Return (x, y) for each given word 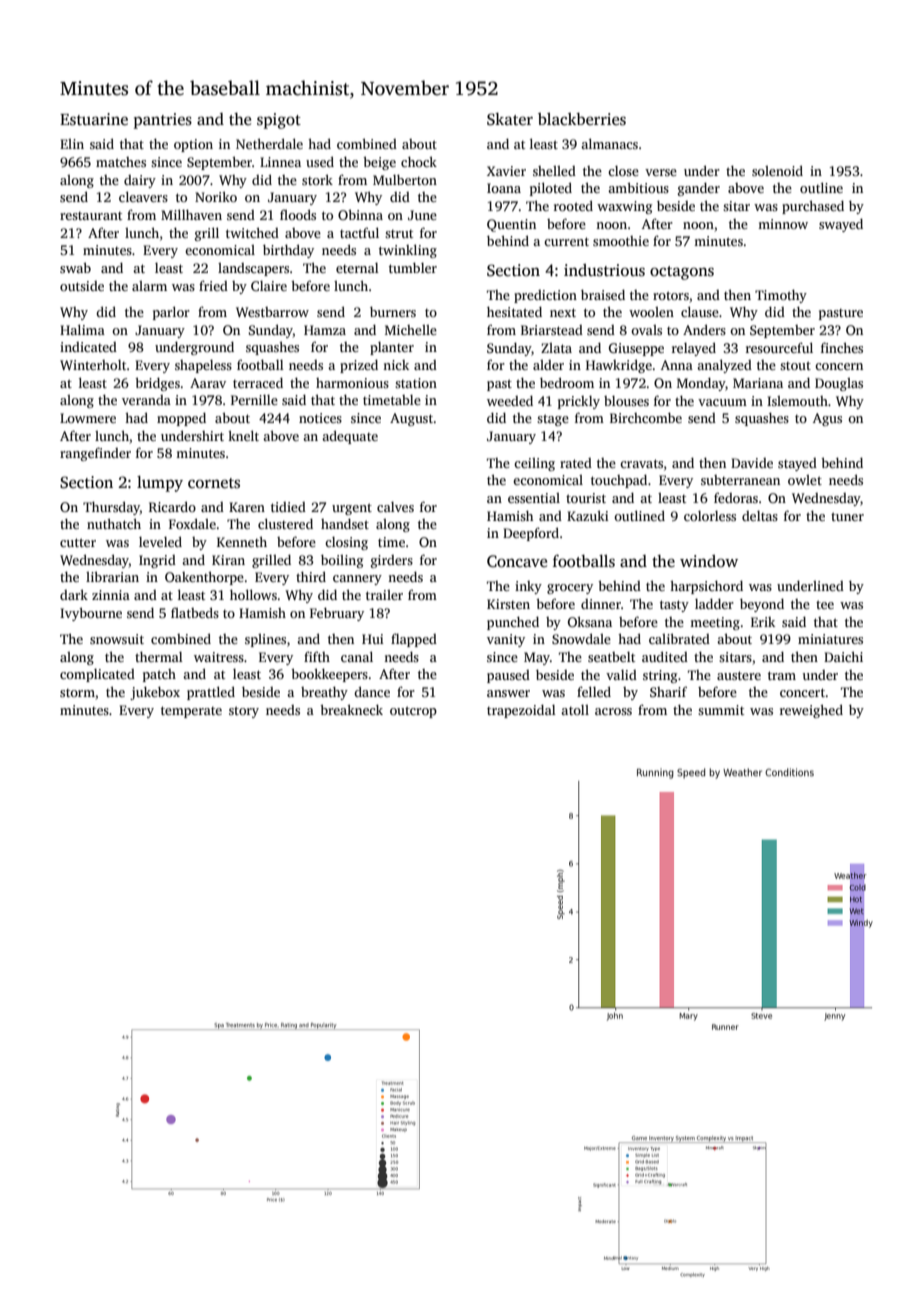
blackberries (582, 119)
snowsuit (117, 639)
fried (213, 285)
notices (320, 418)
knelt (243, 435)
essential (534, 498)
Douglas (839, 384)
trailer (384, 595)
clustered (285, 523)
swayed (841, 225)
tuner (847, 516)
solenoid (777, 170)
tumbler (413, 267)
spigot (279, 121)
